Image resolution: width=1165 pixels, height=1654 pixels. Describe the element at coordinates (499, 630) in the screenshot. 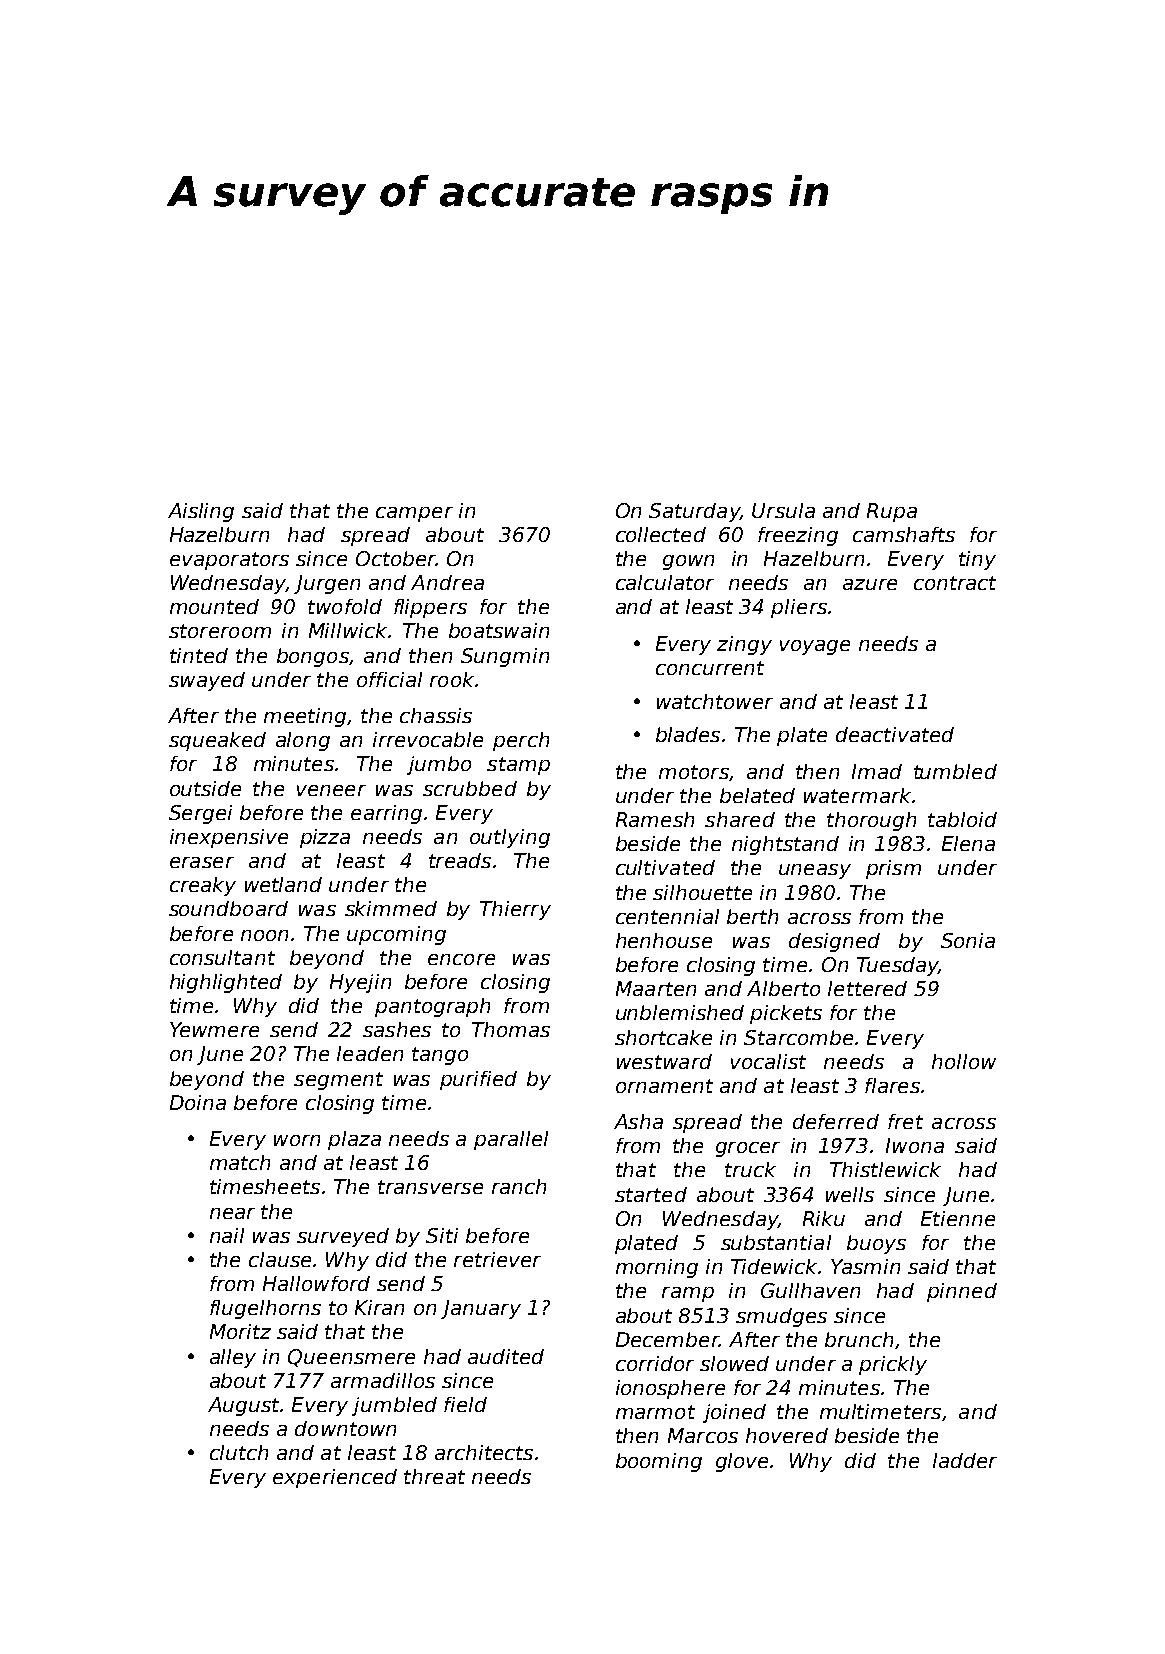

I see `boatswain` at that location.
